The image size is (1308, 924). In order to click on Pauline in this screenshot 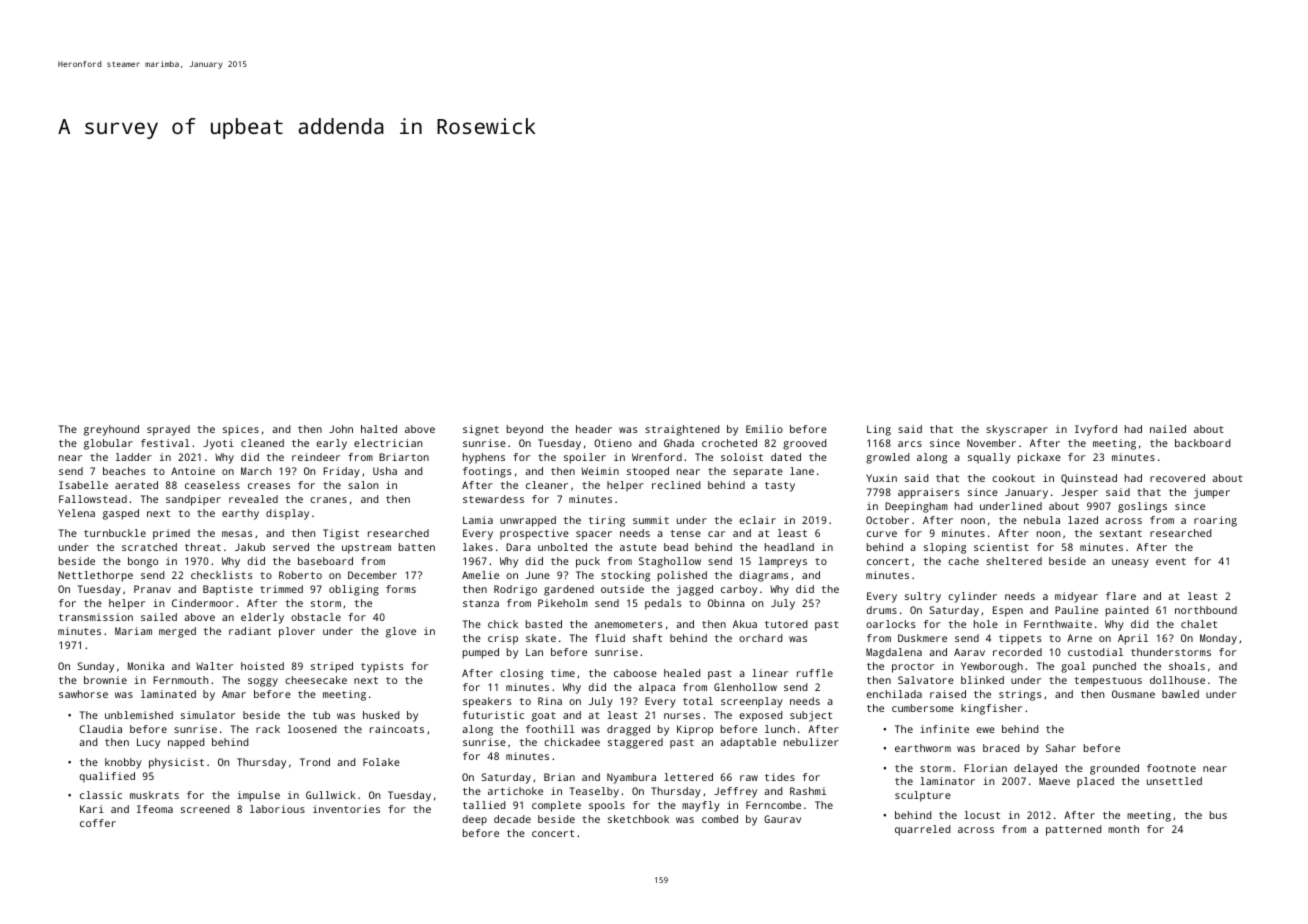, I will do `click(1076, 610)`.
